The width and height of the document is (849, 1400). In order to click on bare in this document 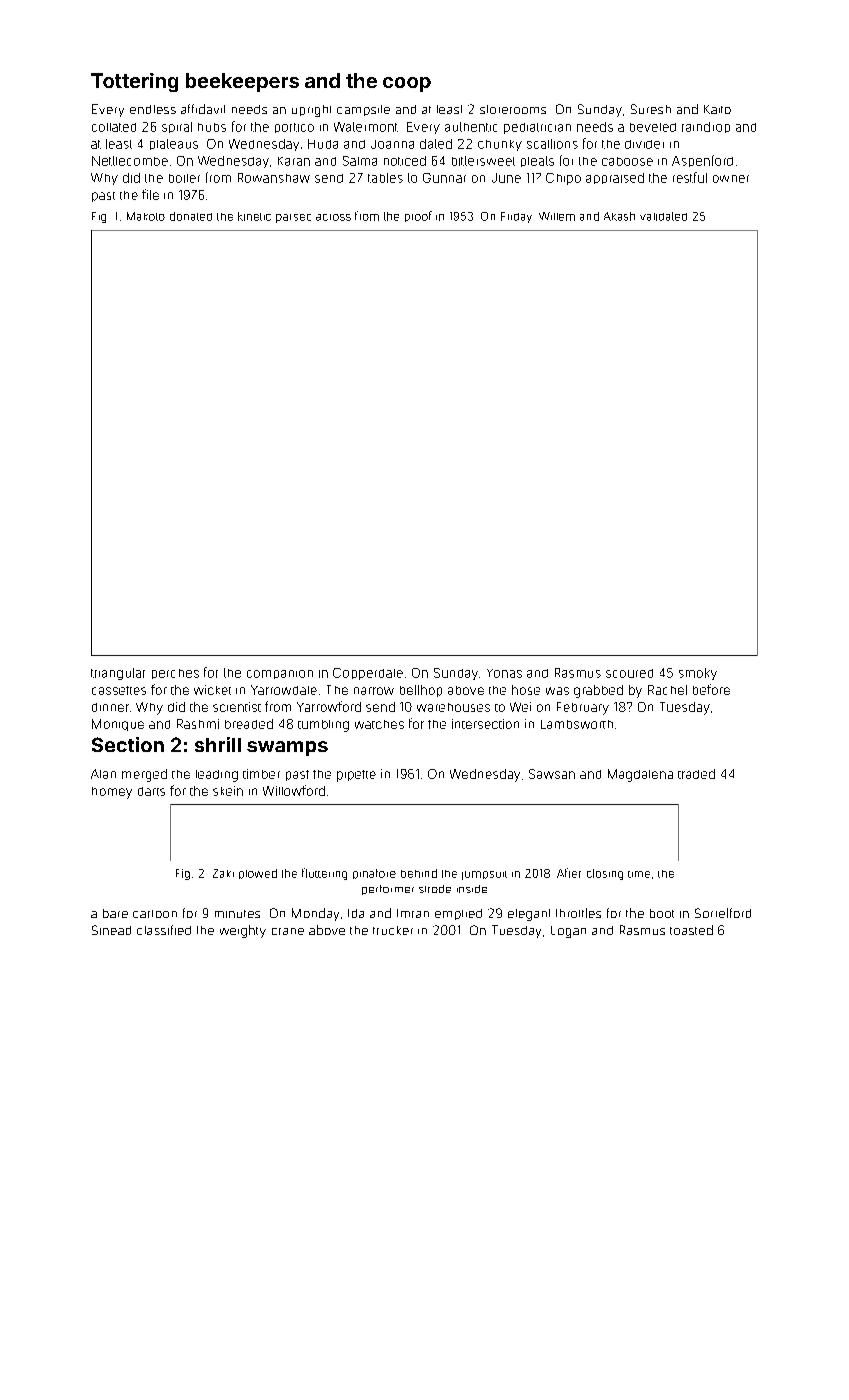, I will do `click(115, 913)`.
